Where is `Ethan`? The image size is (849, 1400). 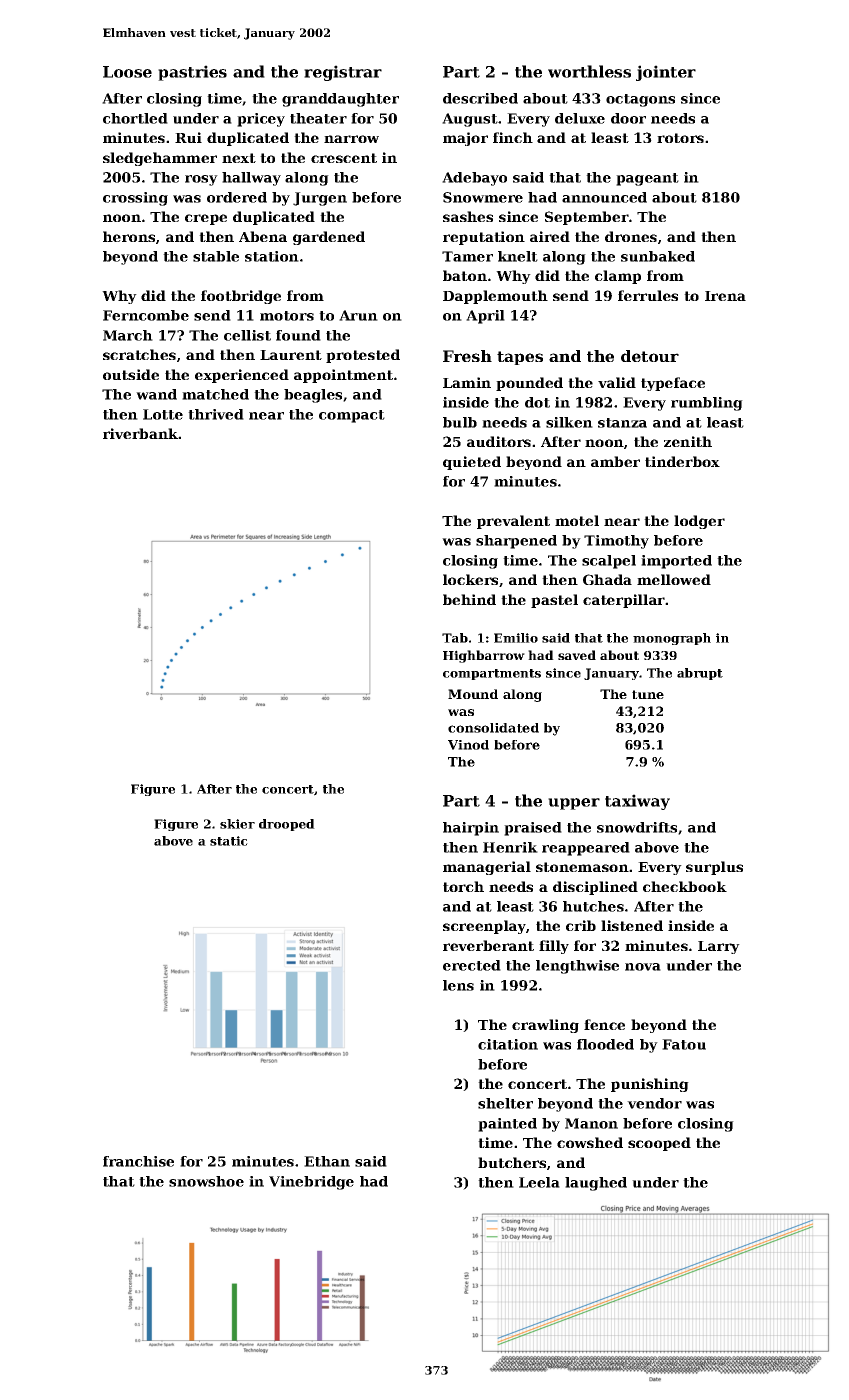 Ethan is located at coordinates (327, 1161).
